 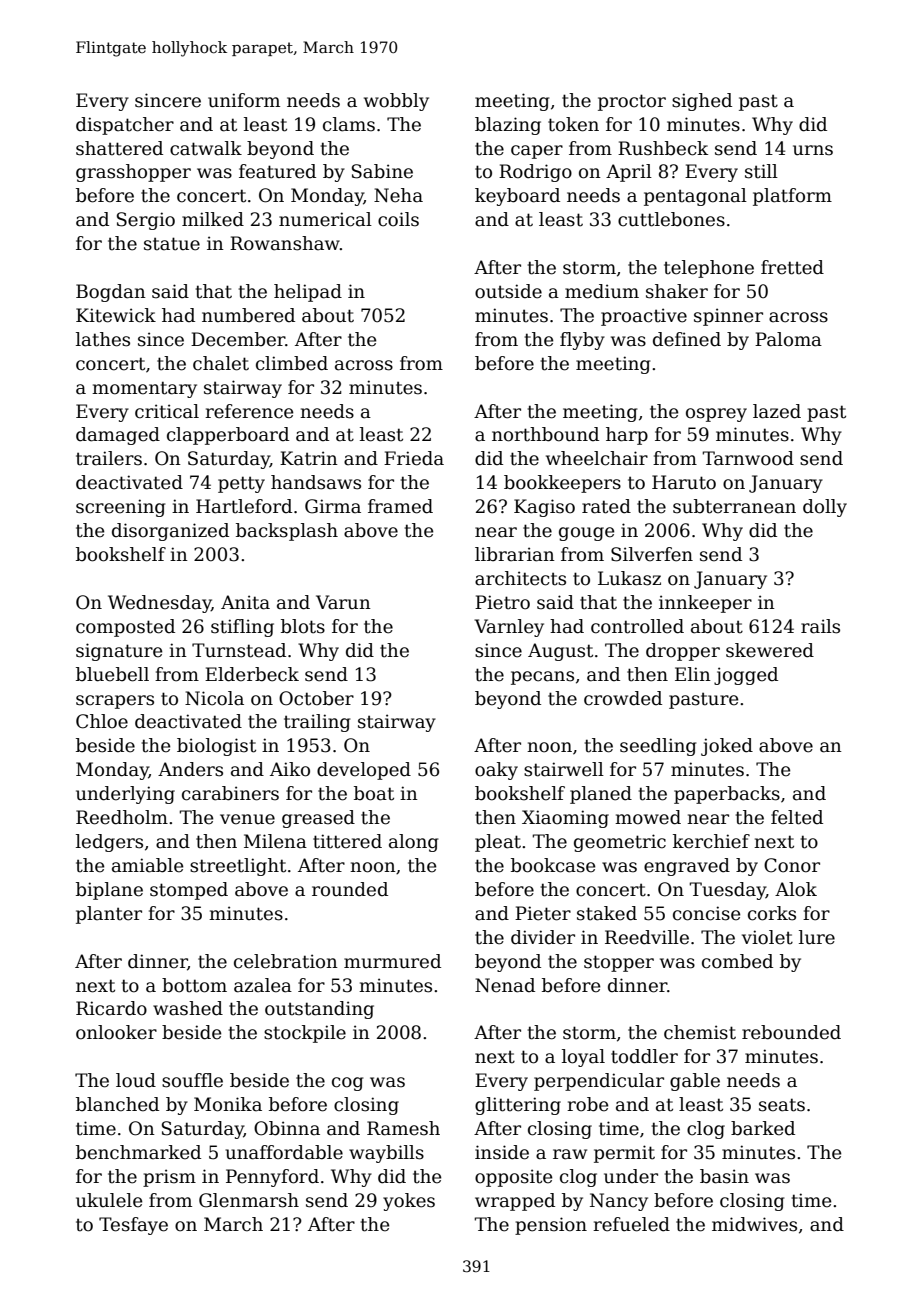 I want to click on dispatcher, so click(x=125, y=126).
